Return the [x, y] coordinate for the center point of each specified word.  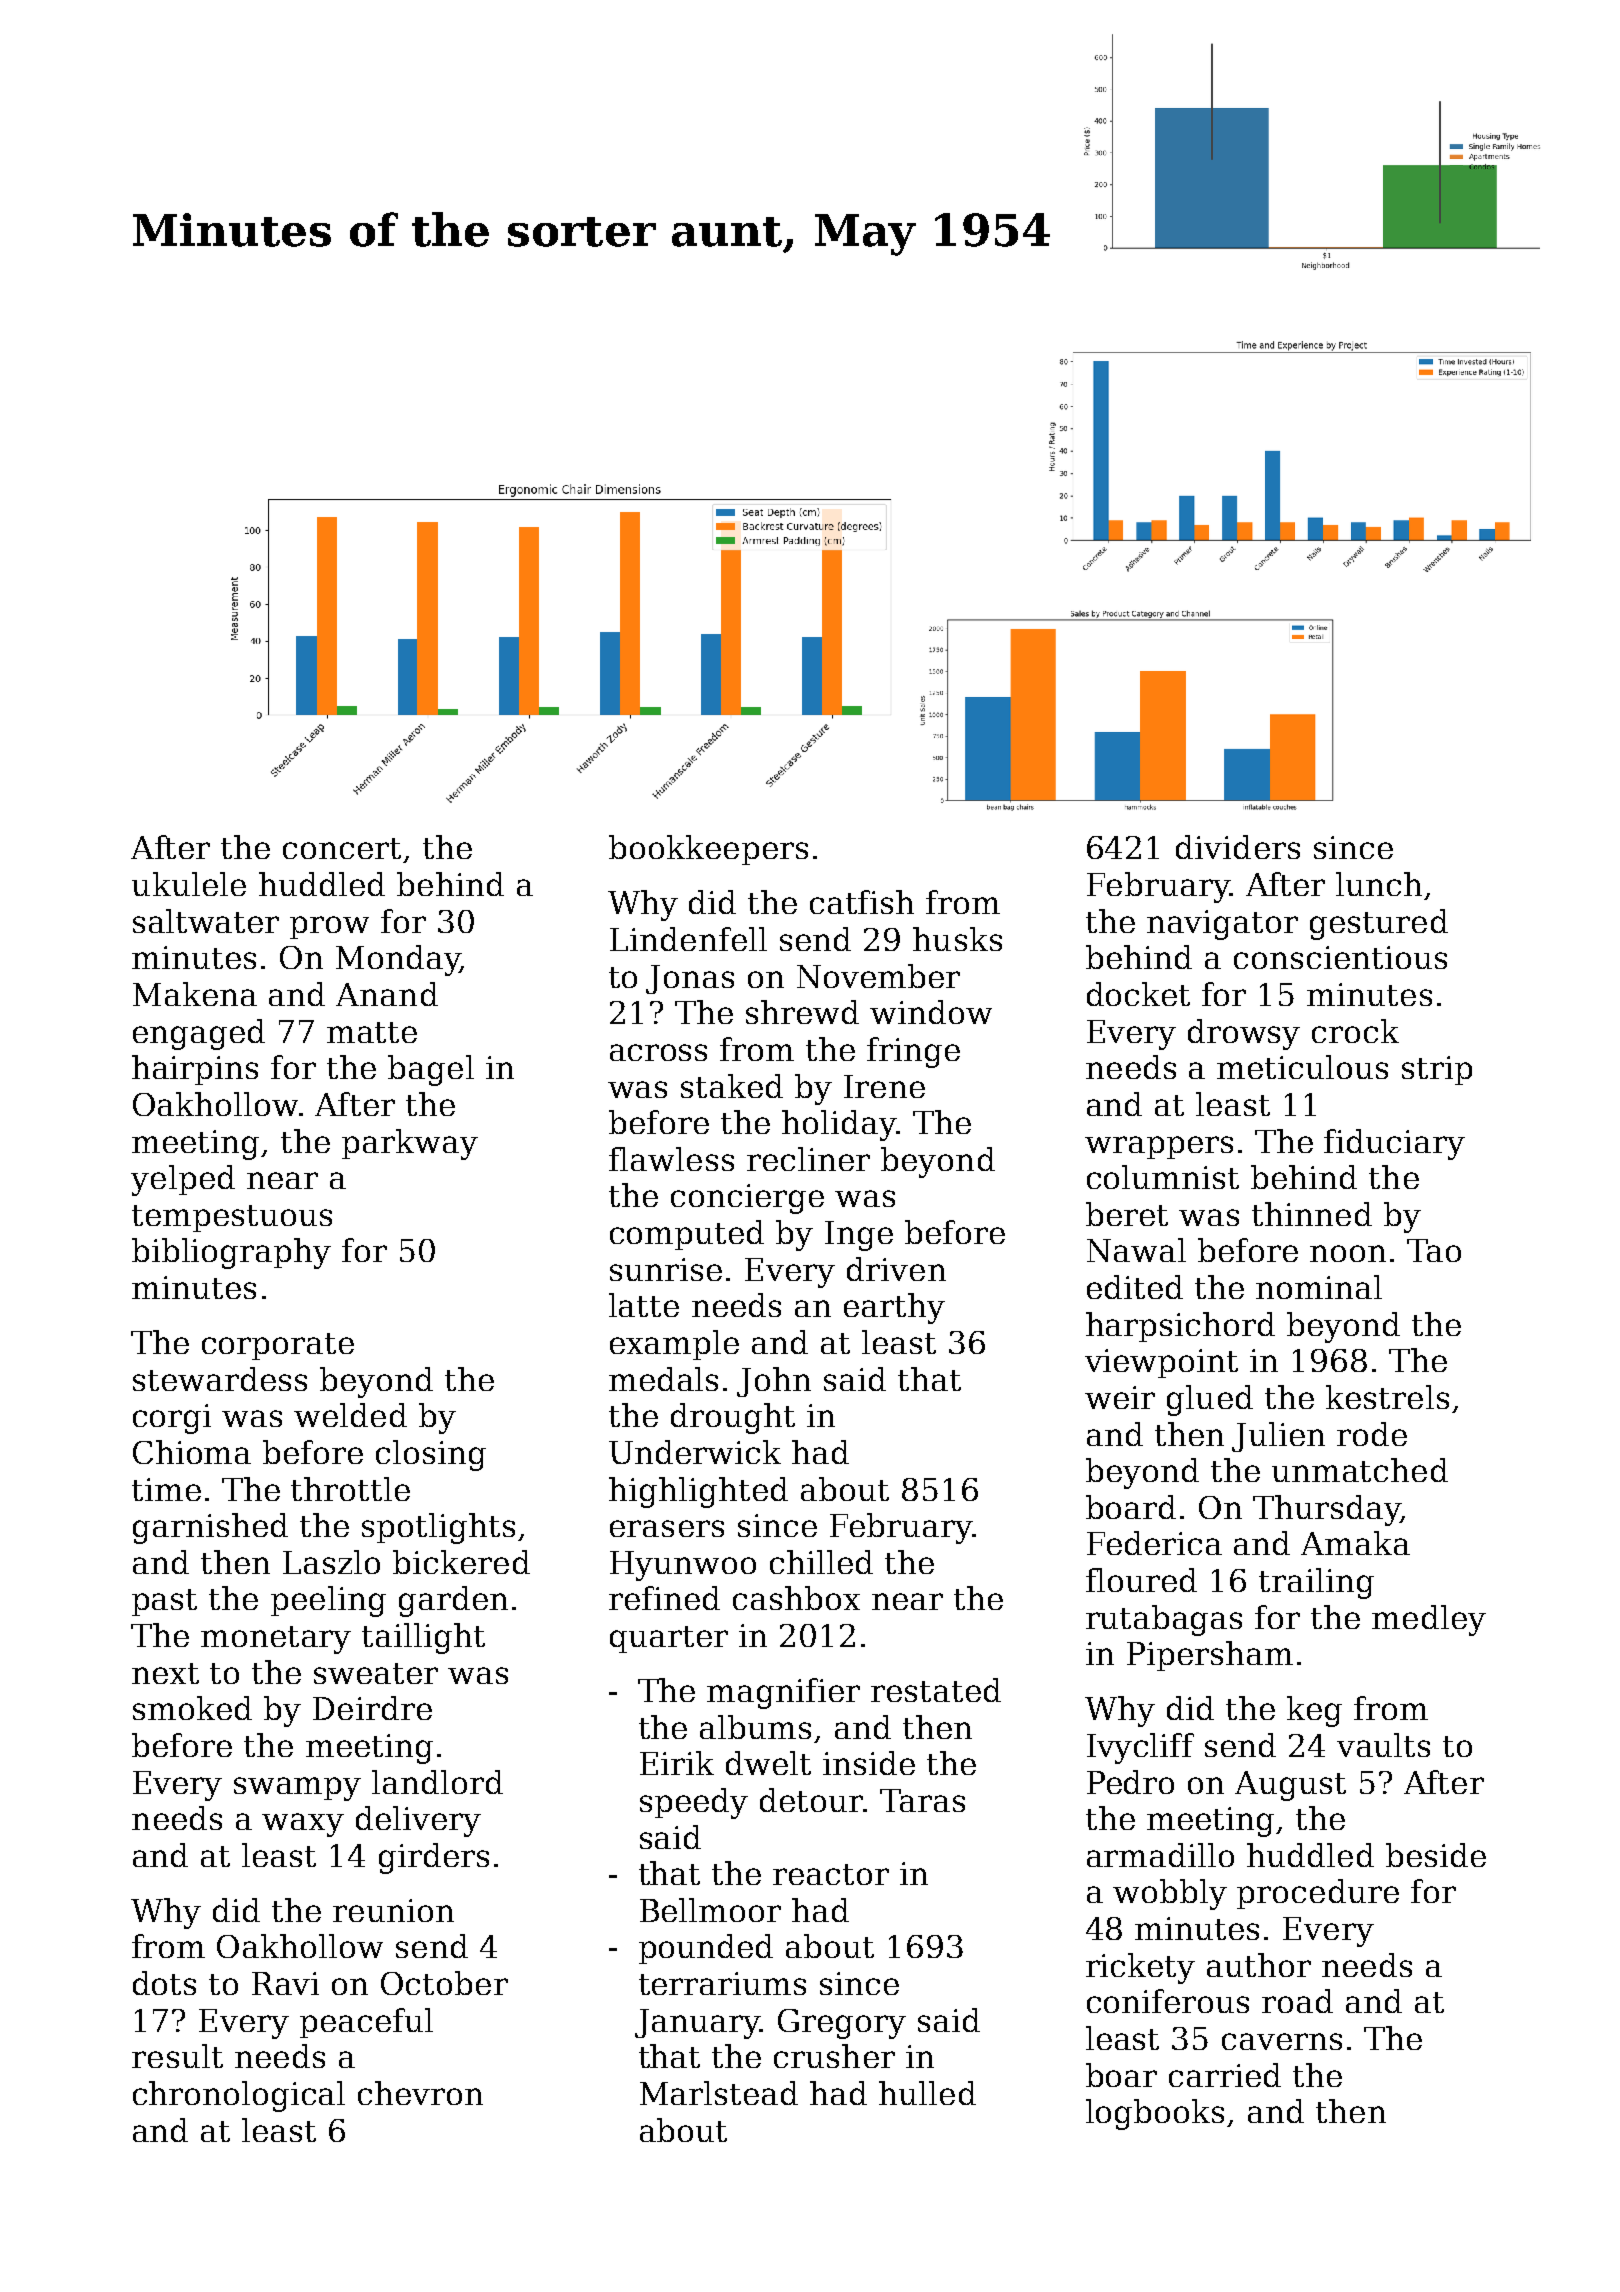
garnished [210, 1528]
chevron [420, 2093]
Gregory [842, 2024]
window [931, 1012]
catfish [862, 902]
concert [342, 848]
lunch [1379, 884]
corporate [278, 1346]
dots [164, 1983]
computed [687, 1235]
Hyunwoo [683, 1566]
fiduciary [1394, 1144]
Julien [1278, 1437]
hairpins [195, 1070]
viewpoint [1161, 1363]
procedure [1318, 1894]
